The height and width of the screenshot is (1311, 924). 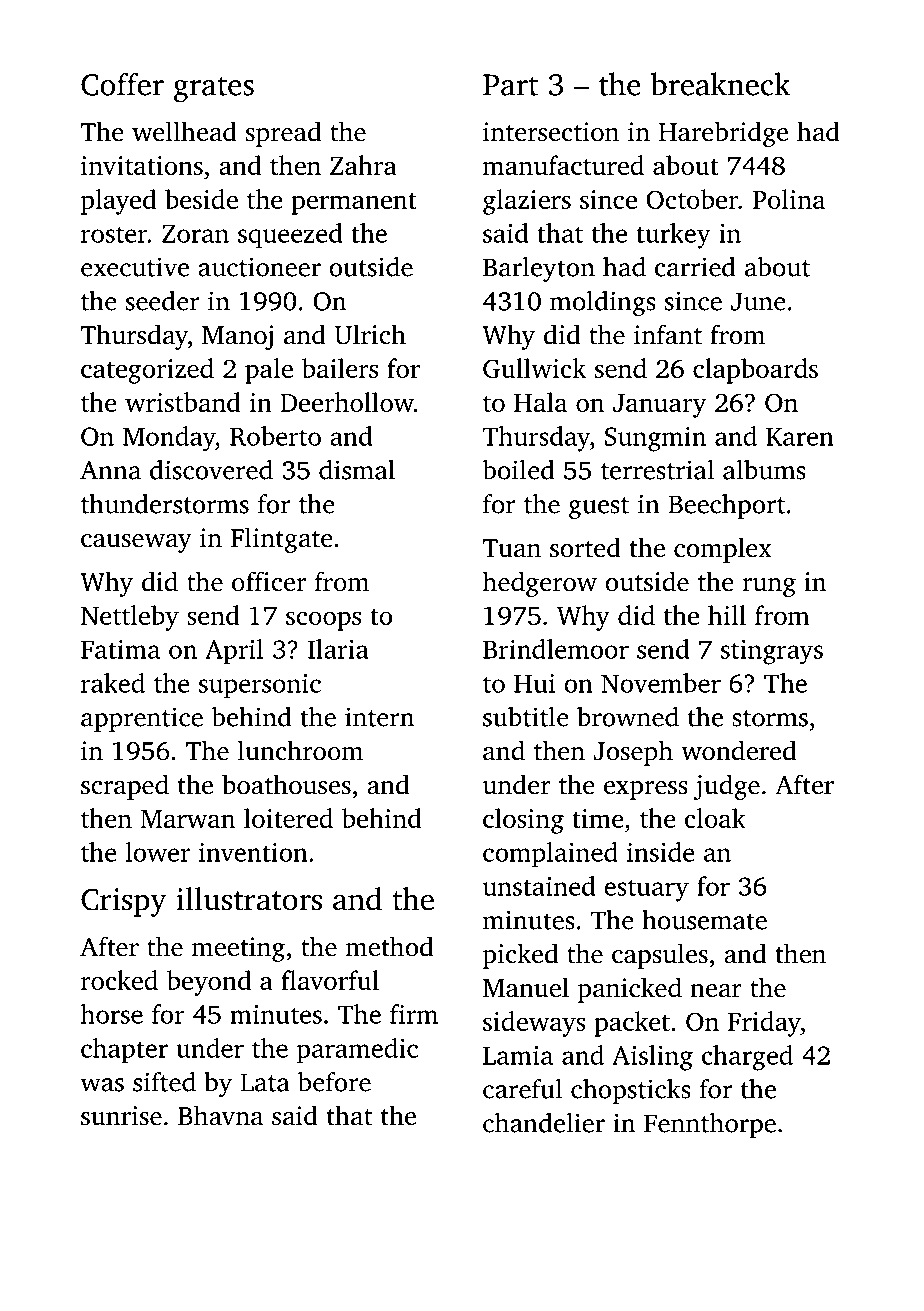 What do you see at coordinates (603, 304) in the screenshot?
I see `moldings` at bounding box center [603, 304].
